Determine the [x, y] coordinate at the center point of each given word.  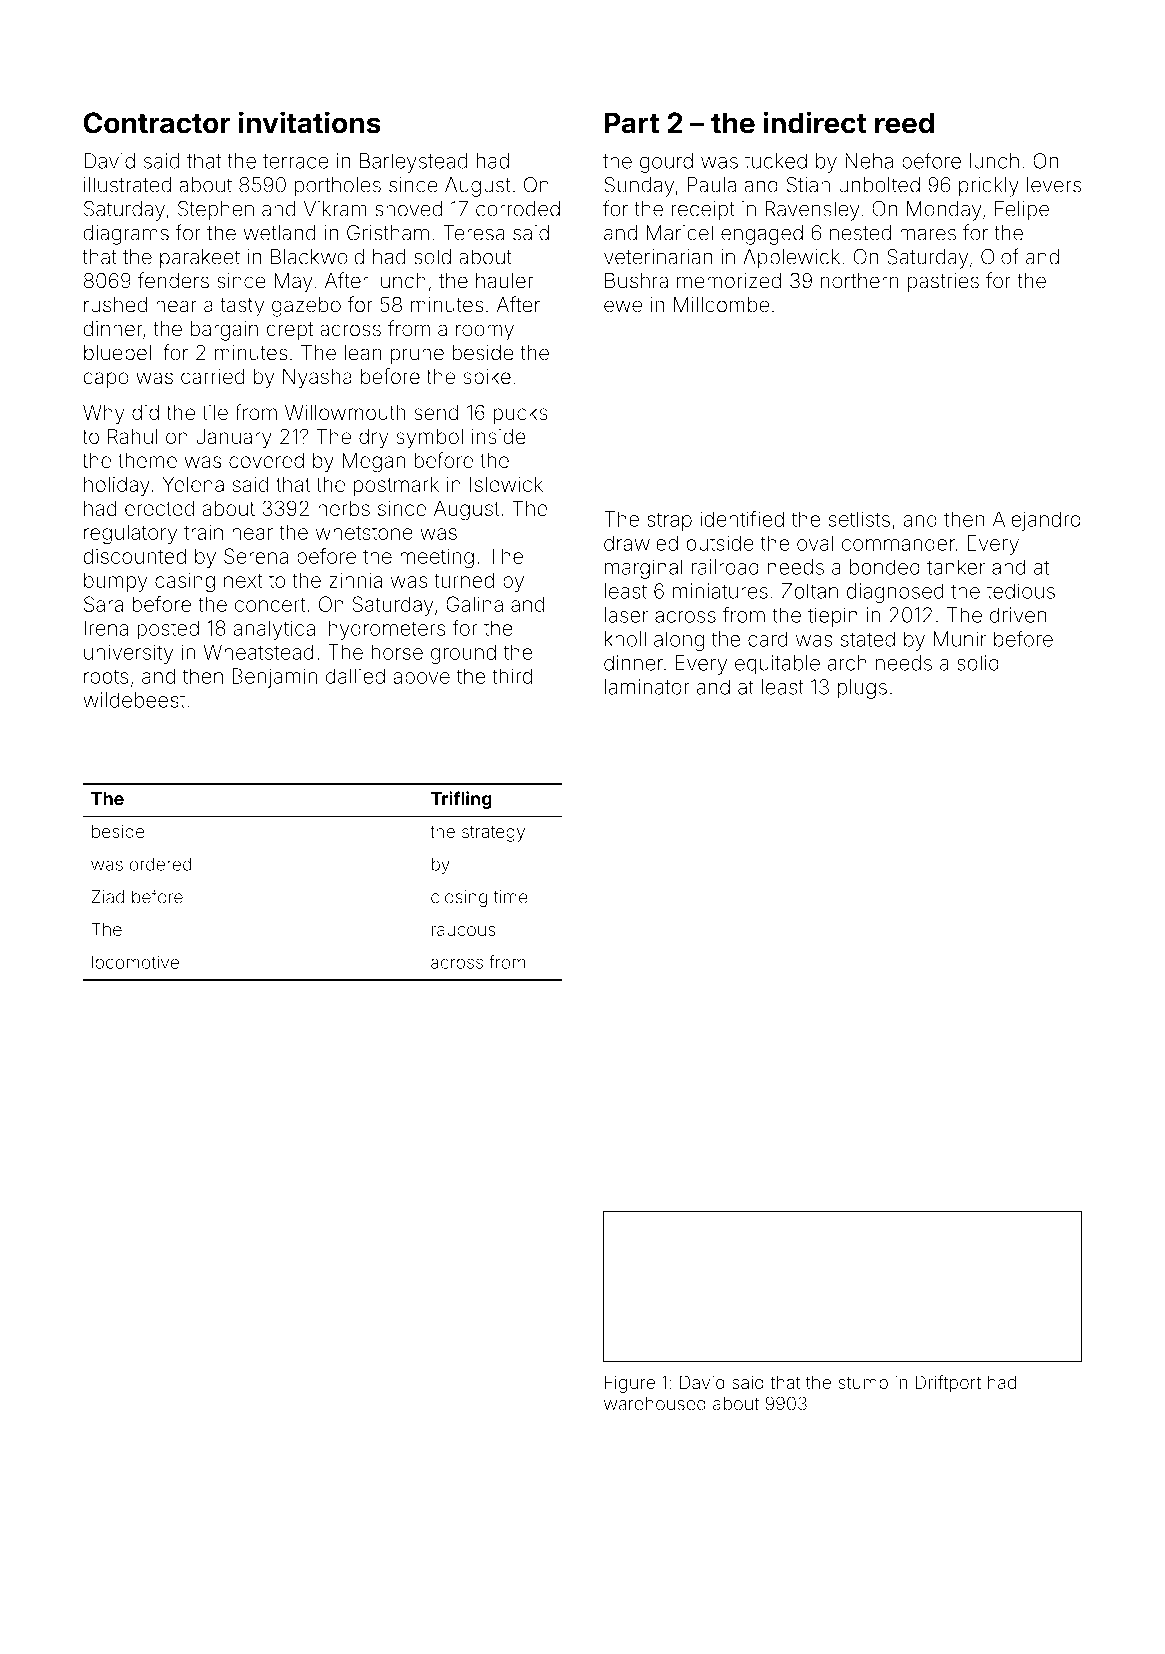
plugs [862, 689]
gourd [666, 163]
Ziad [108, 897]
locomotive [135, 962]
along [679, 641]
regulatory [130, 534]
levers [1054, 185]
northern [859, 281]
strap [669, 521]
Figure [630, 1384]
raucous [463, 931]
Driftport [948, 1384]
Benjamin [274, 678]
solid [978, 663]
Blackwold [317, 257]
